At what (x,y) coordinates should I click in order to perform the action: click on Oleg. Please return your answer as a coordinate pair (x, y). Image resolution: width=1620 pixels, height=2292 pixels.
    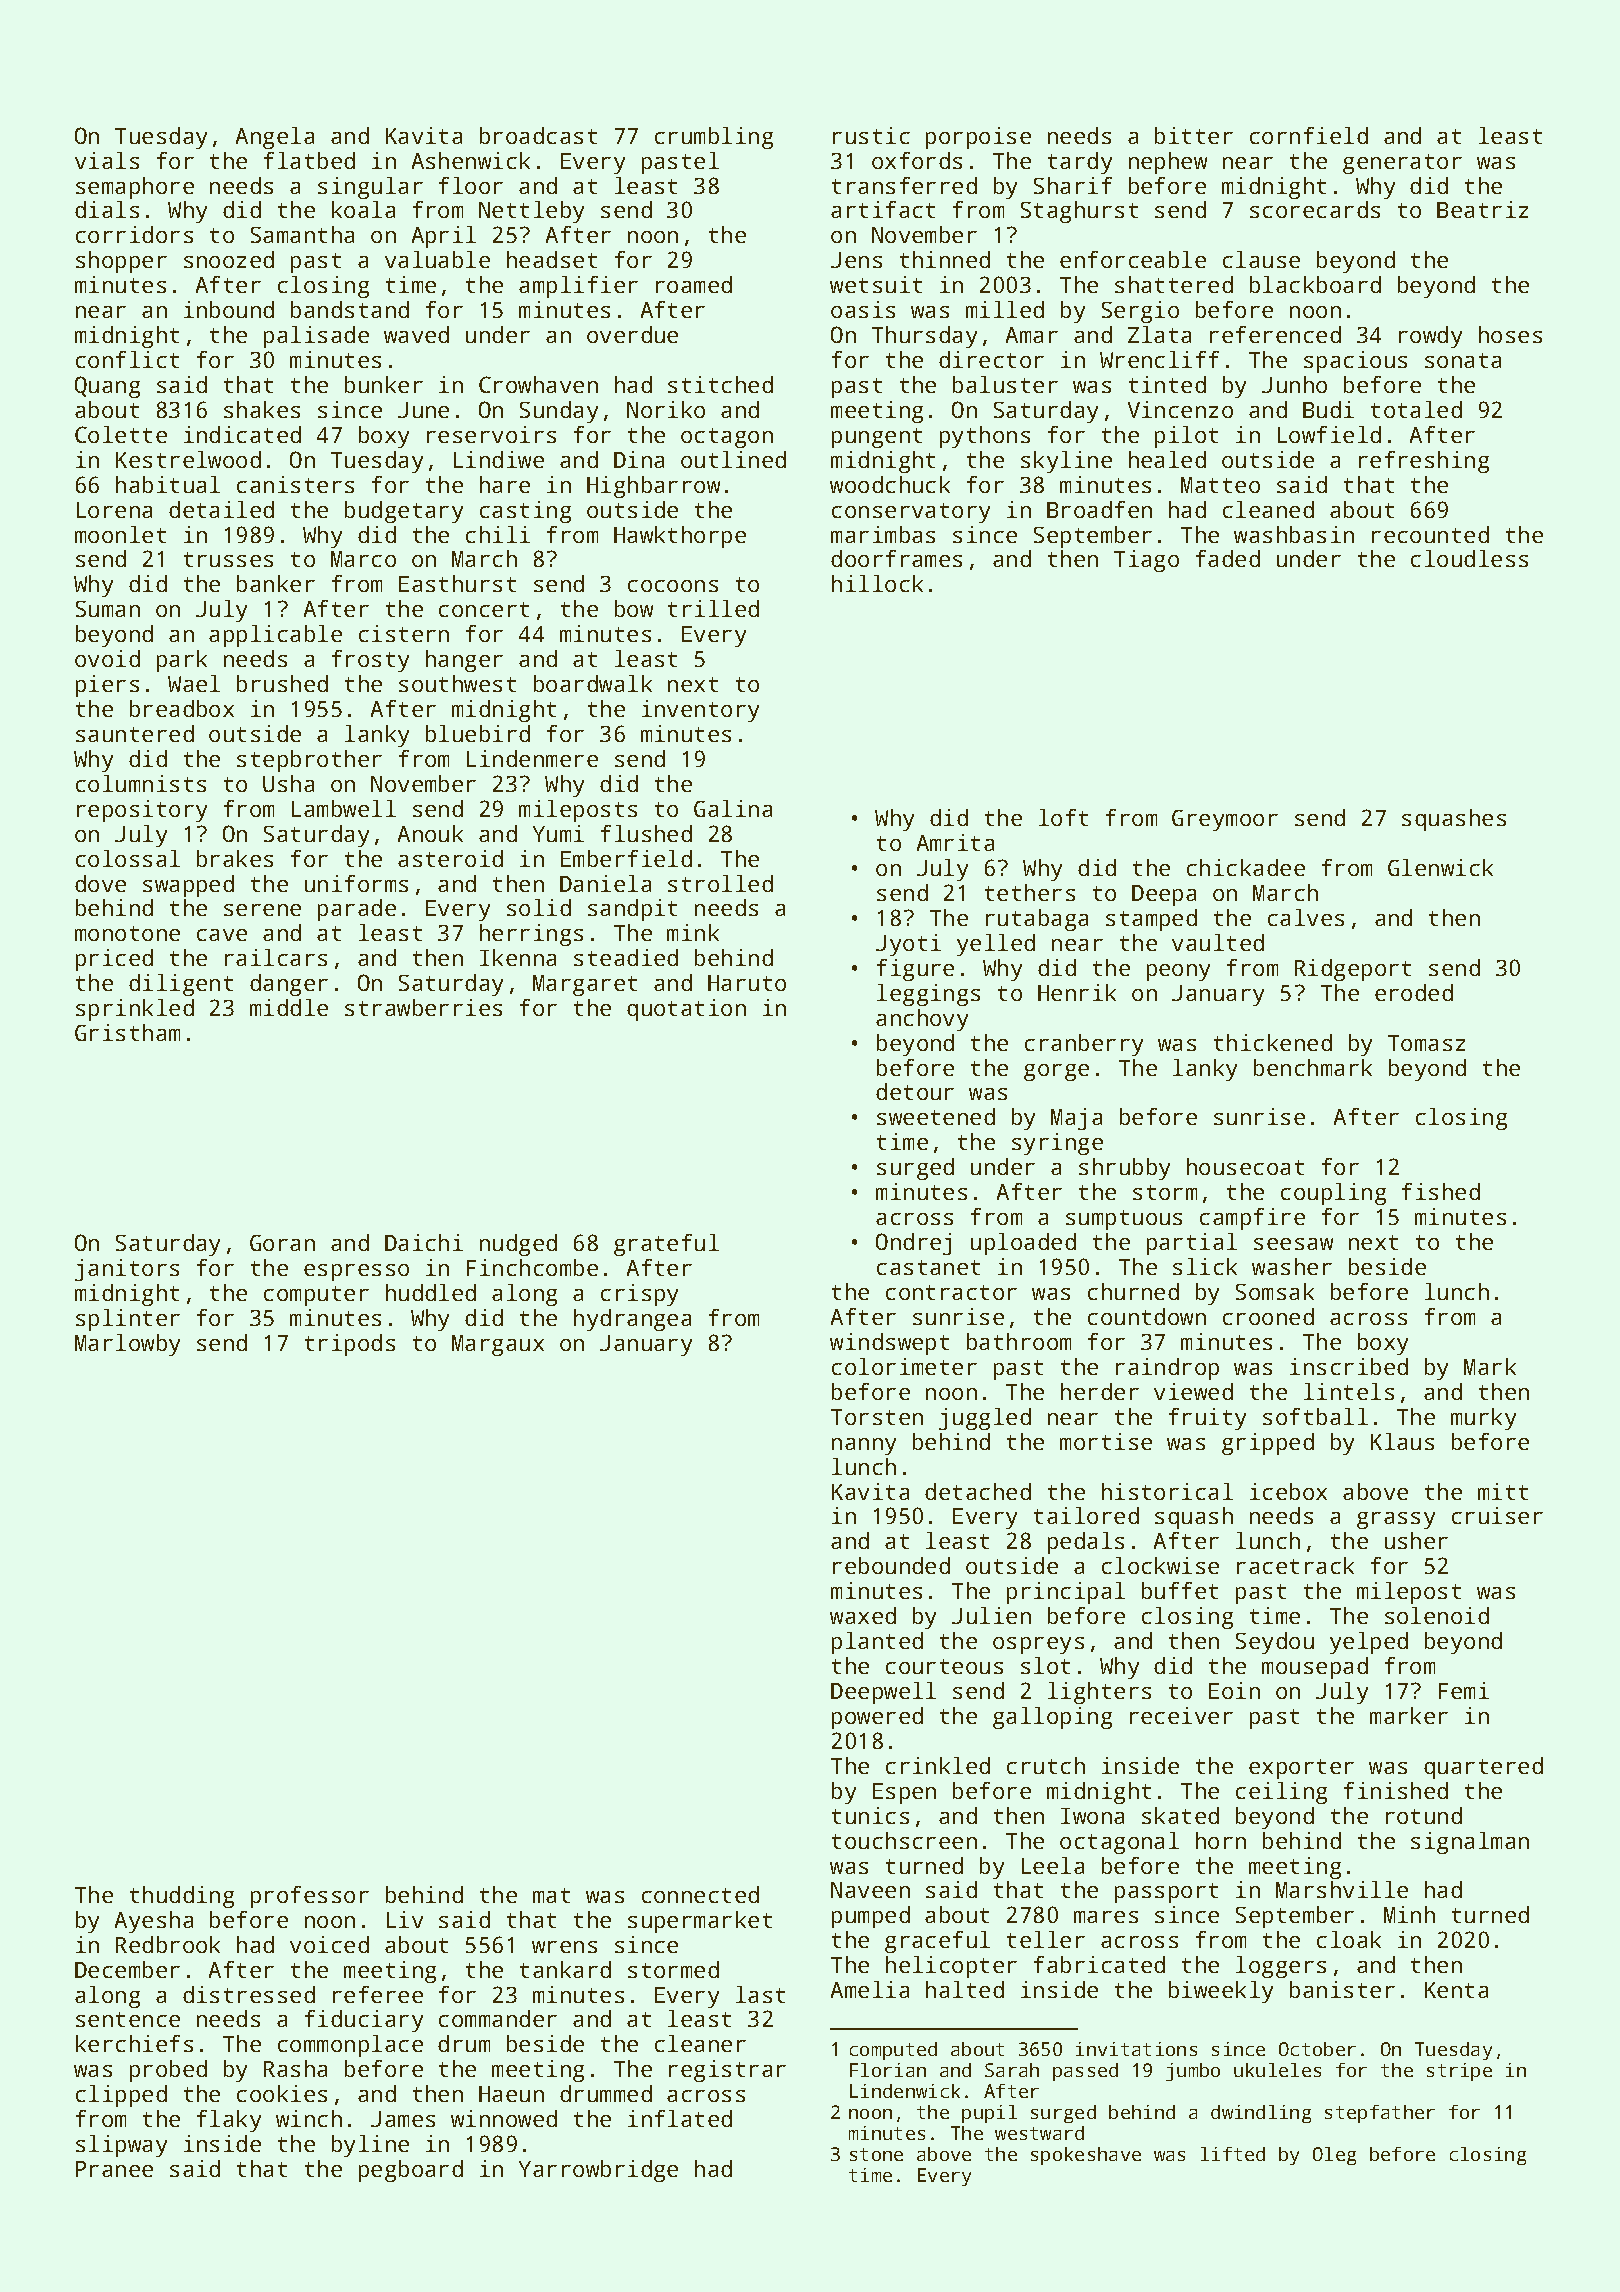
    Looking at the image, I should click on (1334, 2156).
